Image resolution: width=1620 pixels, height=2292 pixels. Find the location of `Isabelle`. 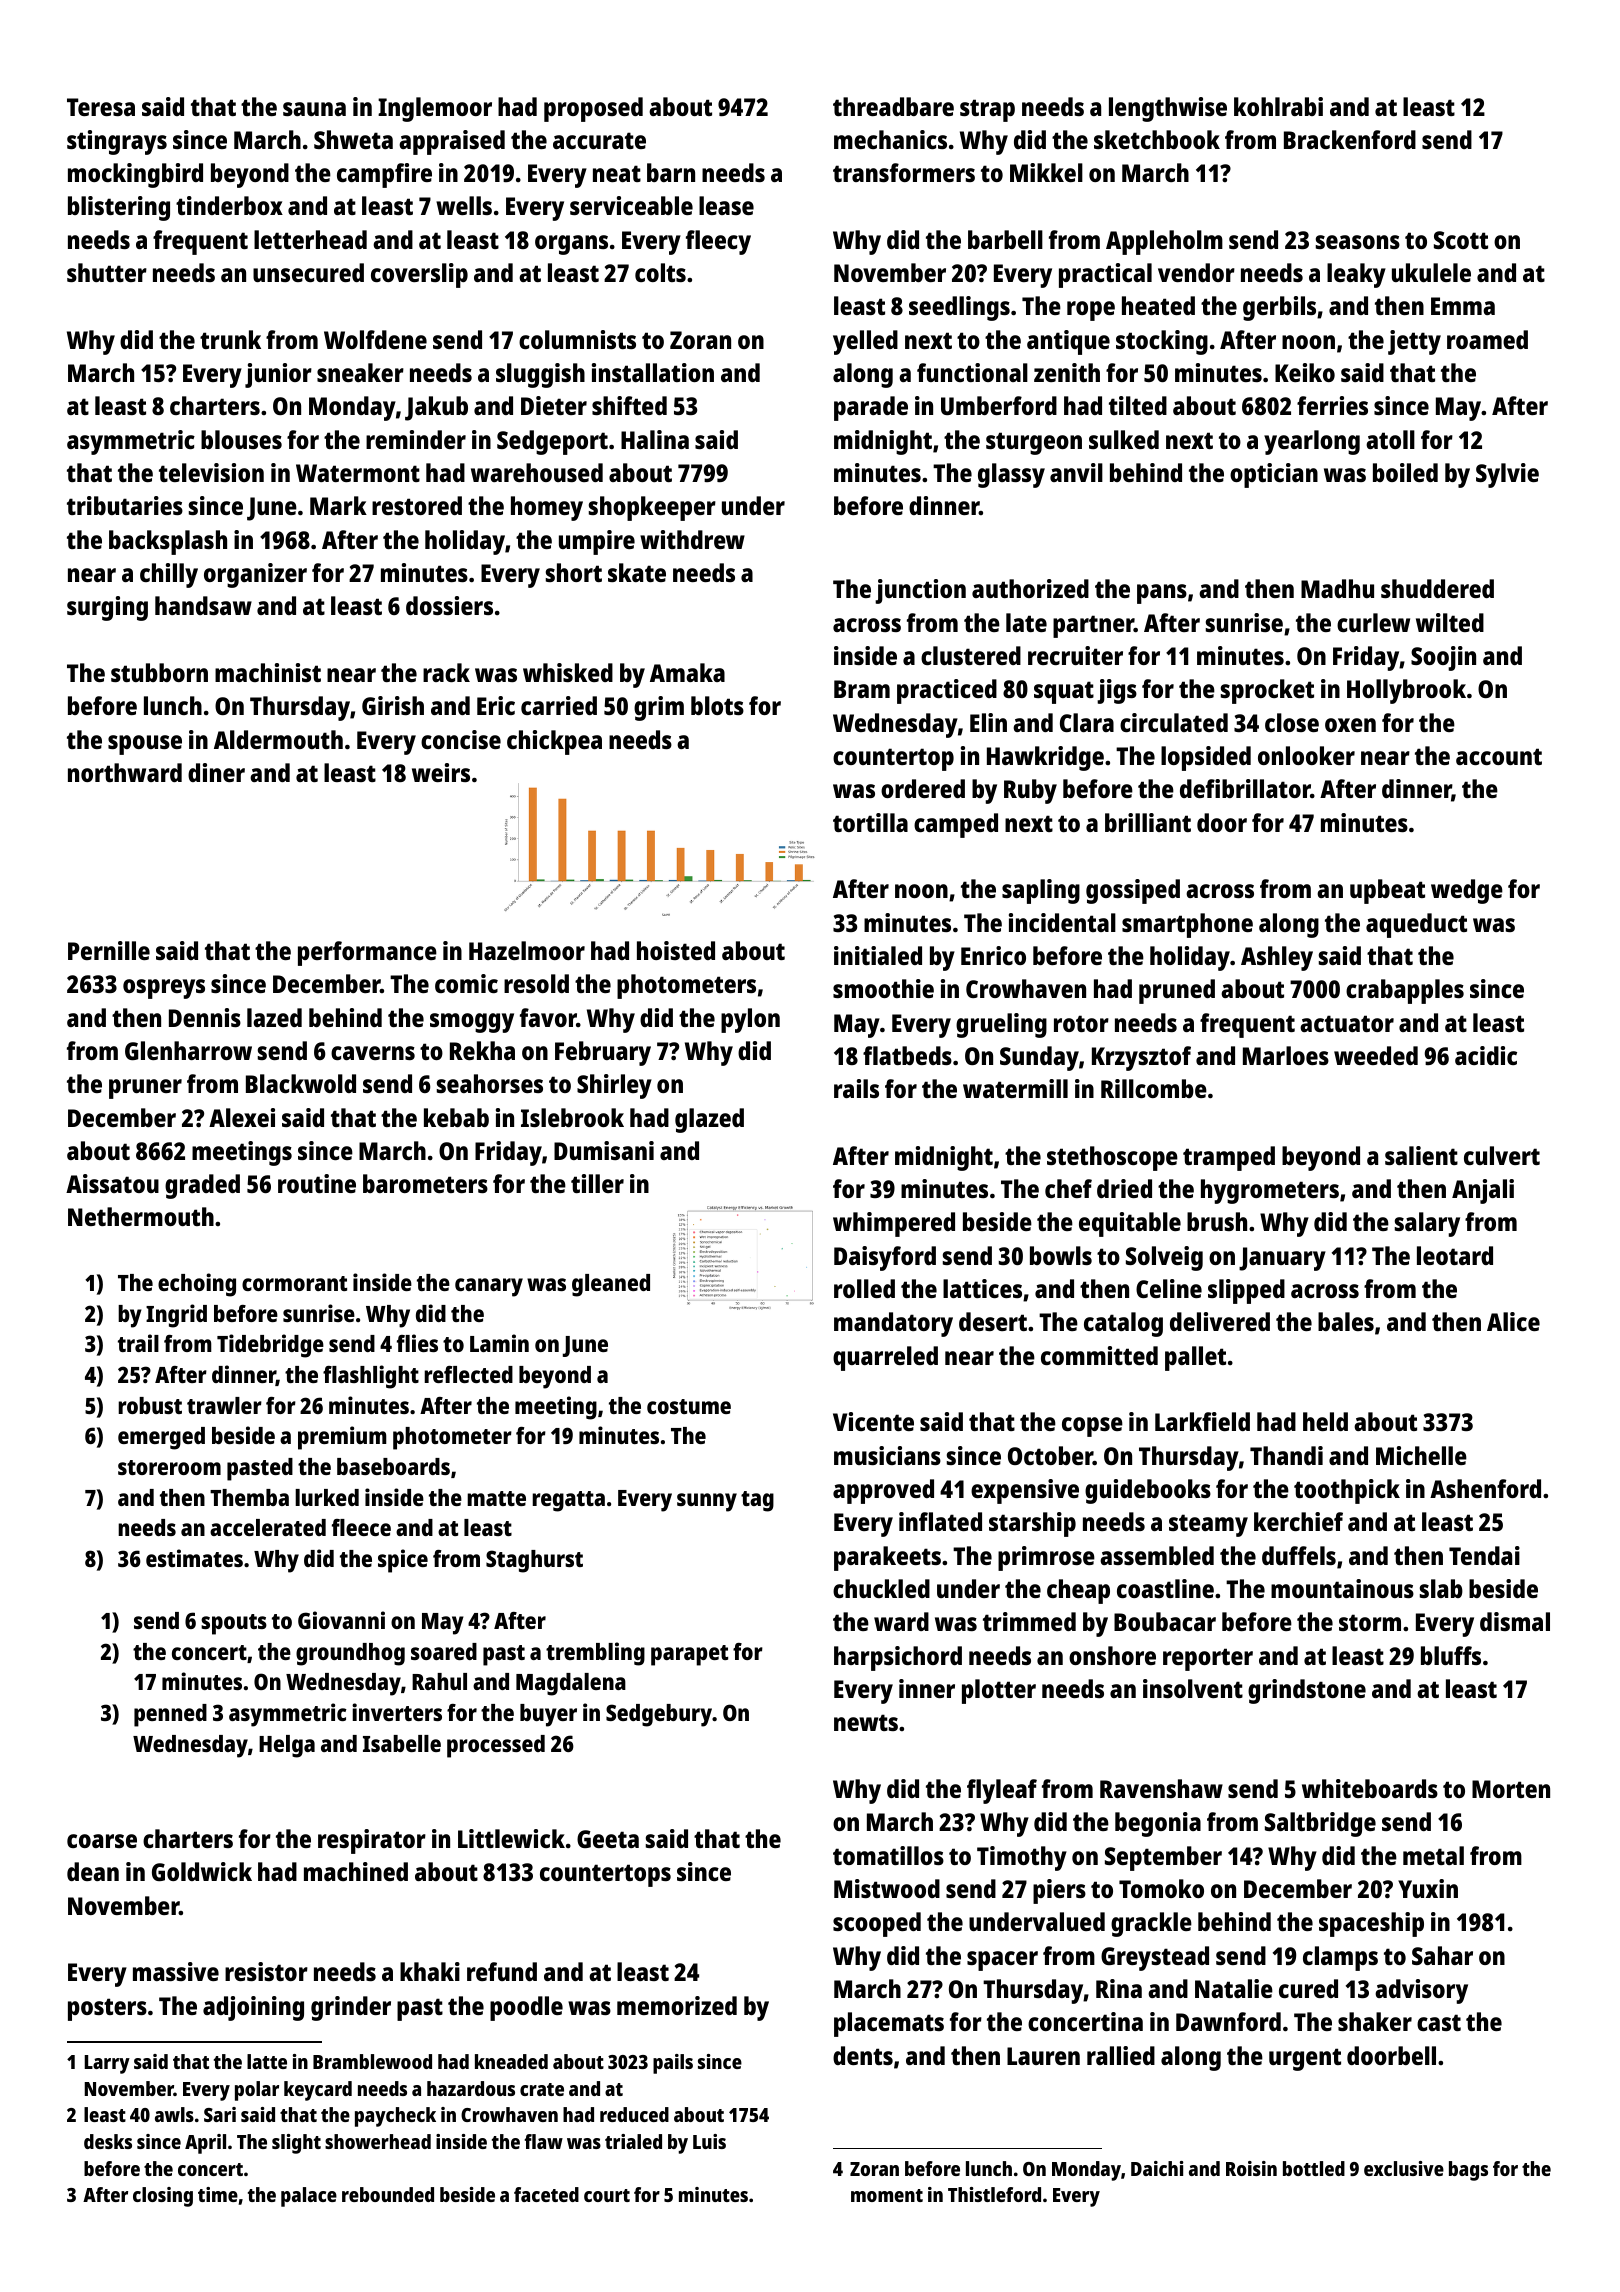

Isabelle is located at coordinates (402, 1743).
